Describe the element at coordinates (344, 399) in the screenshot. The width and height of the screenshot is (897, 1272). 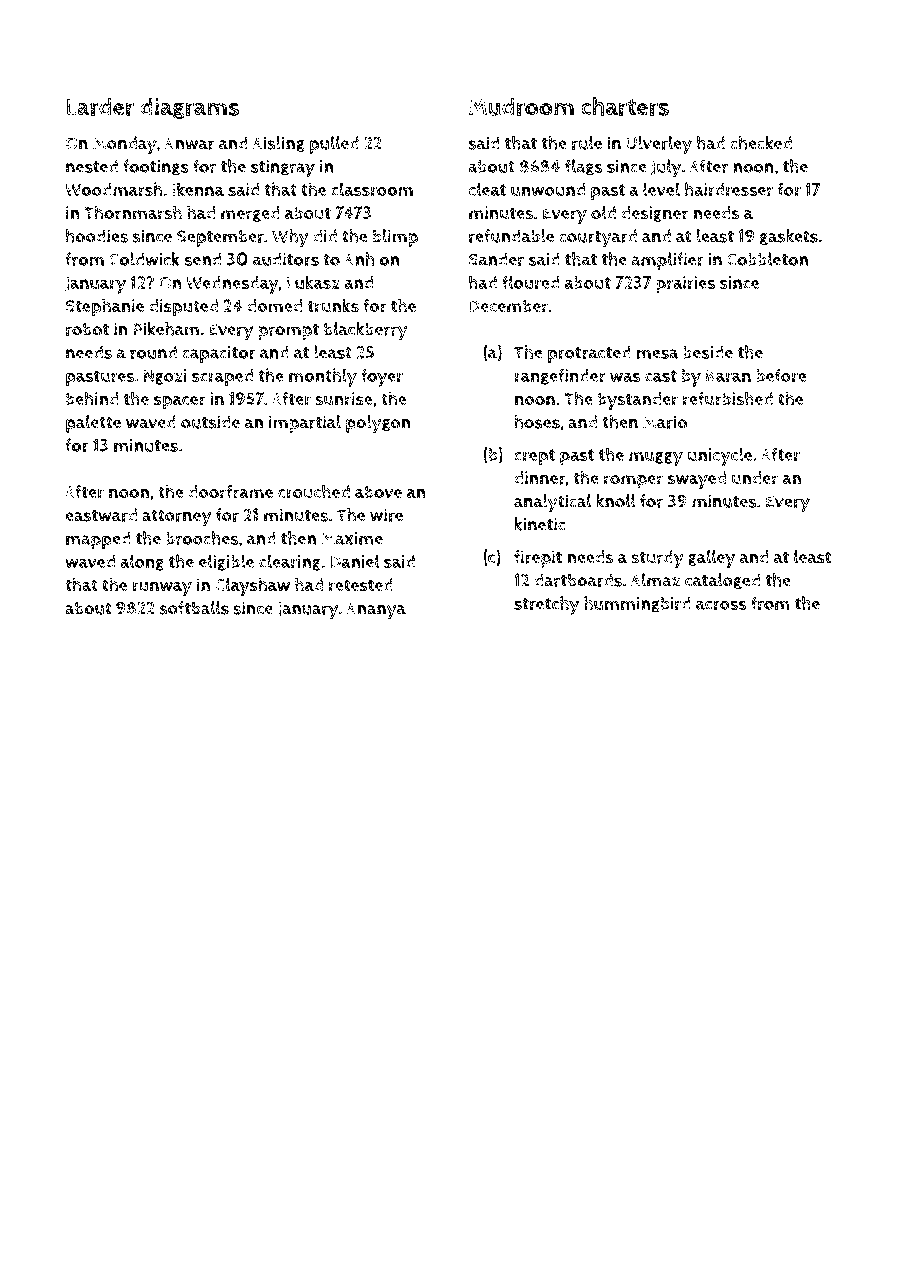
I see `sunrise` at that location.
